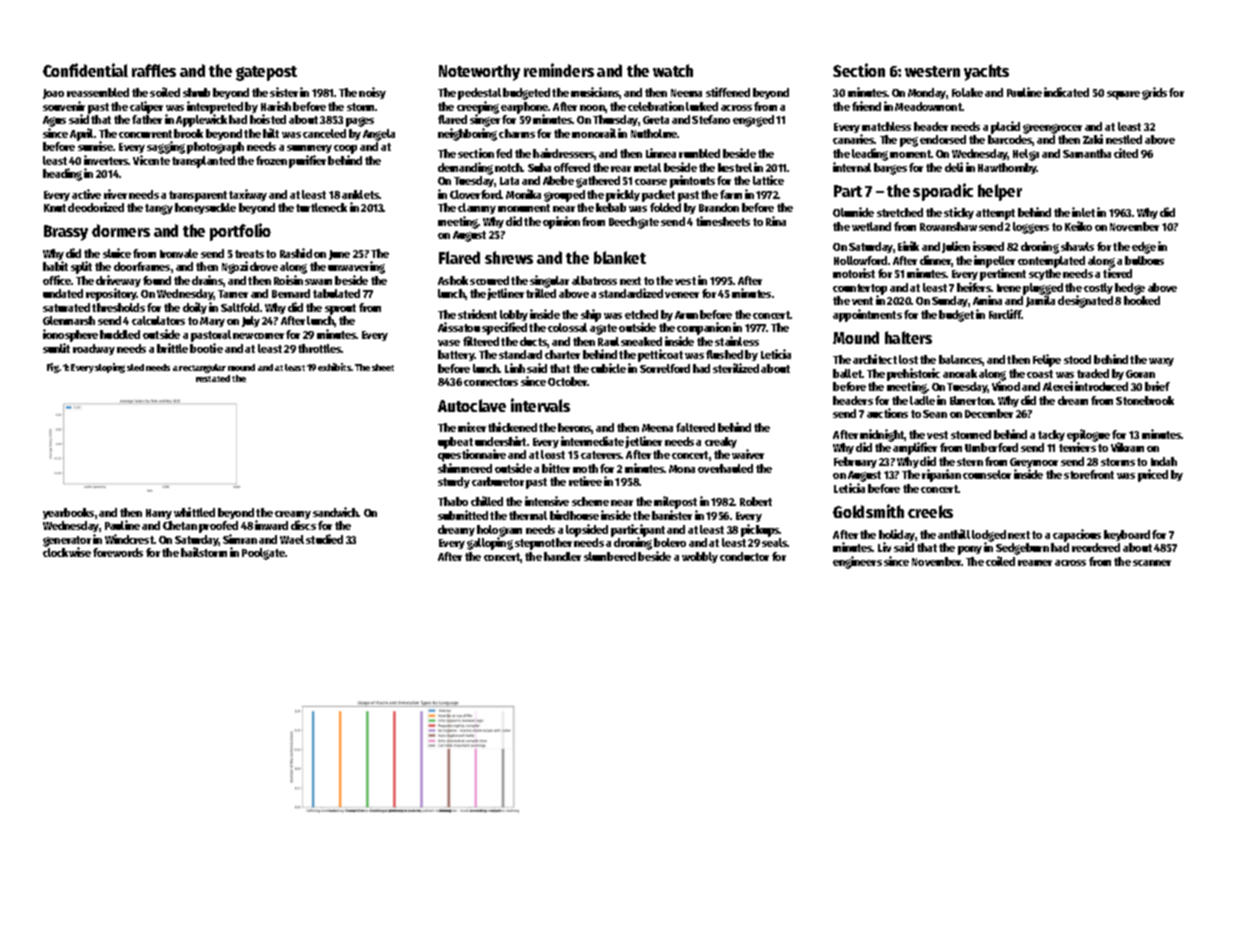  I want to click on opinion, so click(561, 222).
